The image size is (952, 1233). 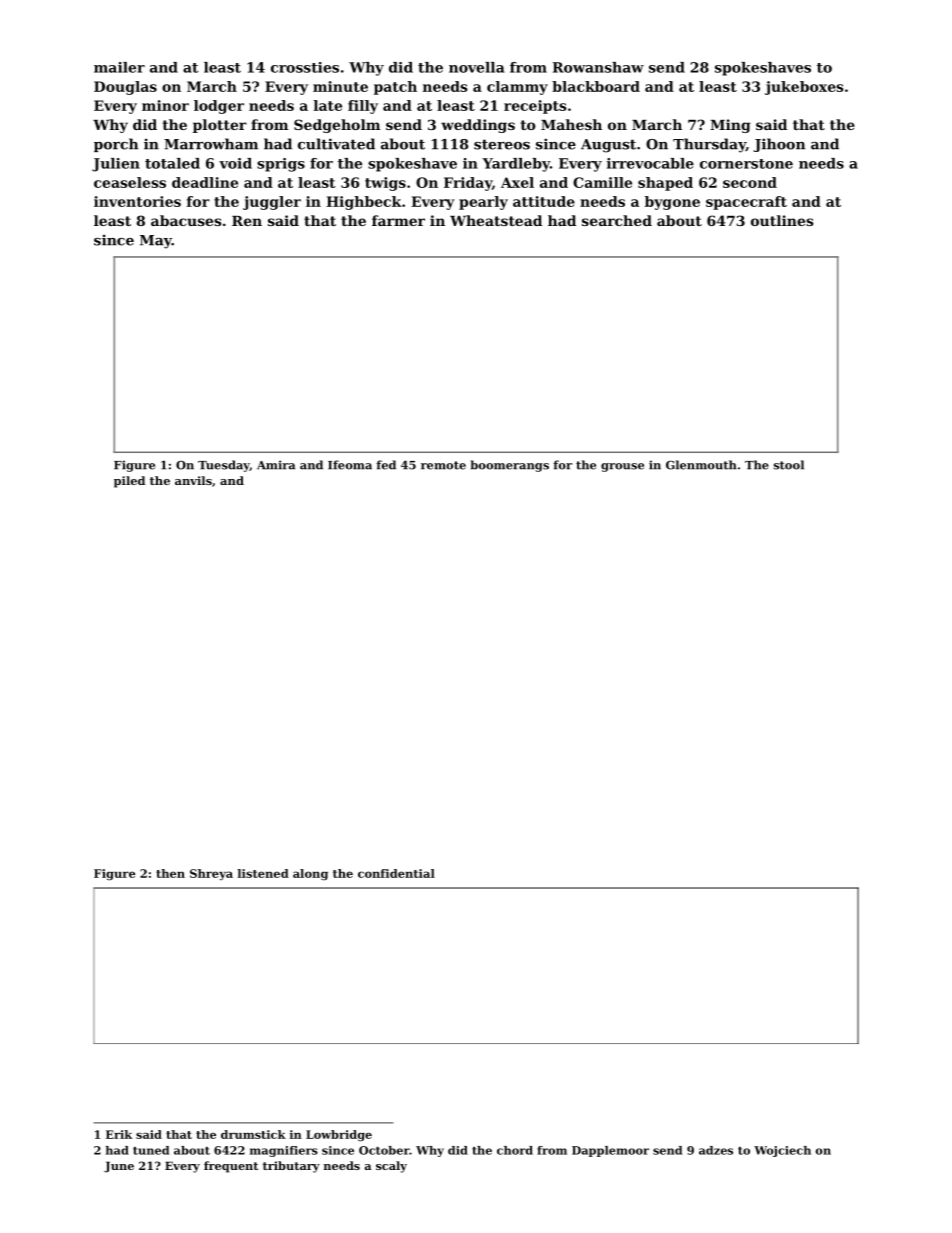 I want to click on mailer, so click(x=119, y=67).
